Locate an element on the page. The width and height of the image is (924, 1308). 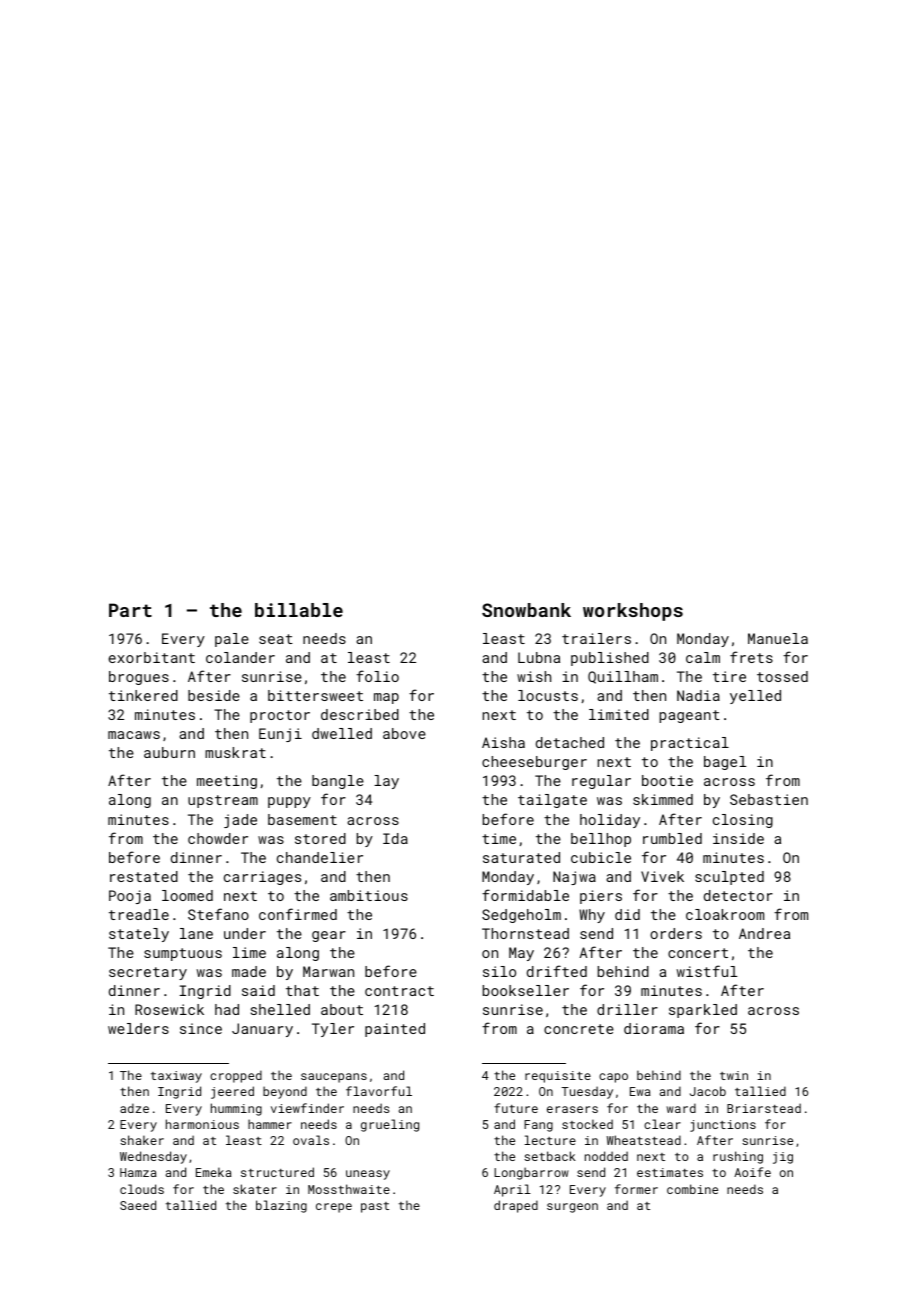
billable is located at coordinates (299, 610).
